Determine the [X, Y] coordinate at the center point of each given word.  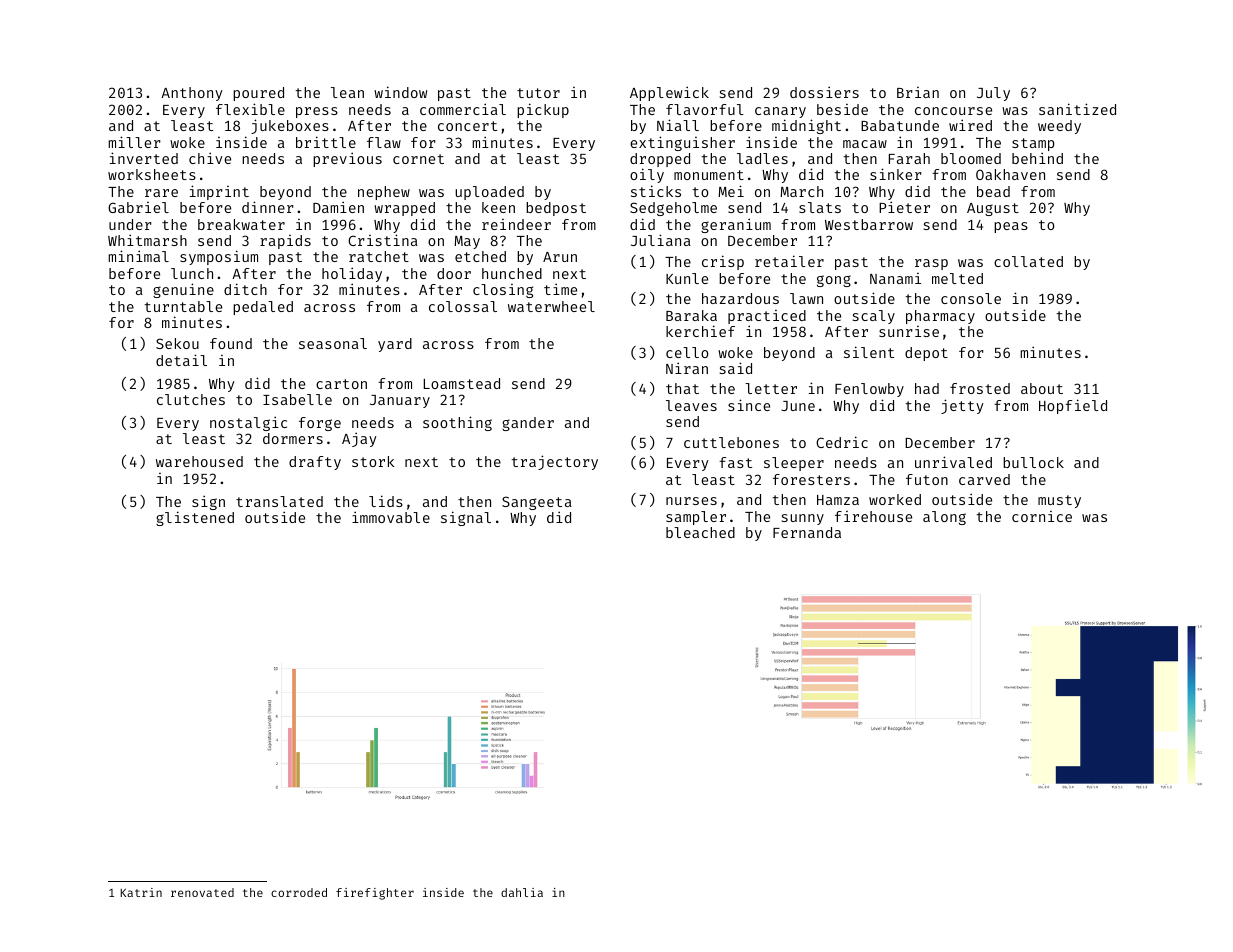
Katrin [141, 892]
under [130, 224]
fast [735, 462]
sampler [696, 518]
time [560, 289]
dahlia [522, 892]
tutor [538, 93]
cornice [1042, 516]
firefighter [375, 894]
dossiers [824, 92]
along [944, 518]
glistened [195, 518]
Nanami [895, 278]
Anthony [192, 94]
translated [279, 501]
